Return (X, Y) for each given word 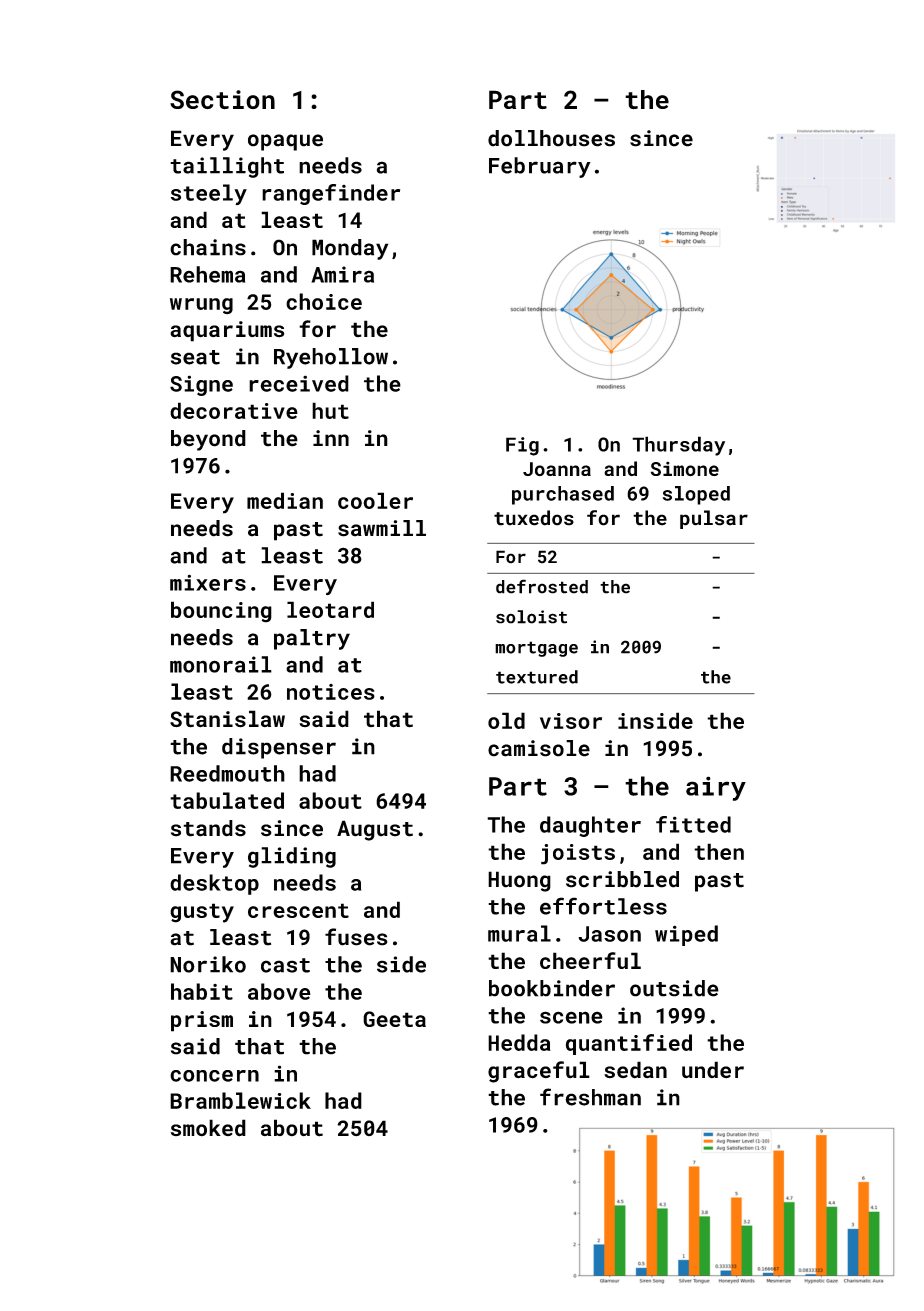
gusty (202, 913)
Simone (685, 469)
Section (222, 100)
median (285, 500)
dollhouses (551, 138)
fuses (356, 937)
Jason (609, 934)
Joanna (557, 469)
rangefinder (331, 194)
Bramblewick (240, 1100)
